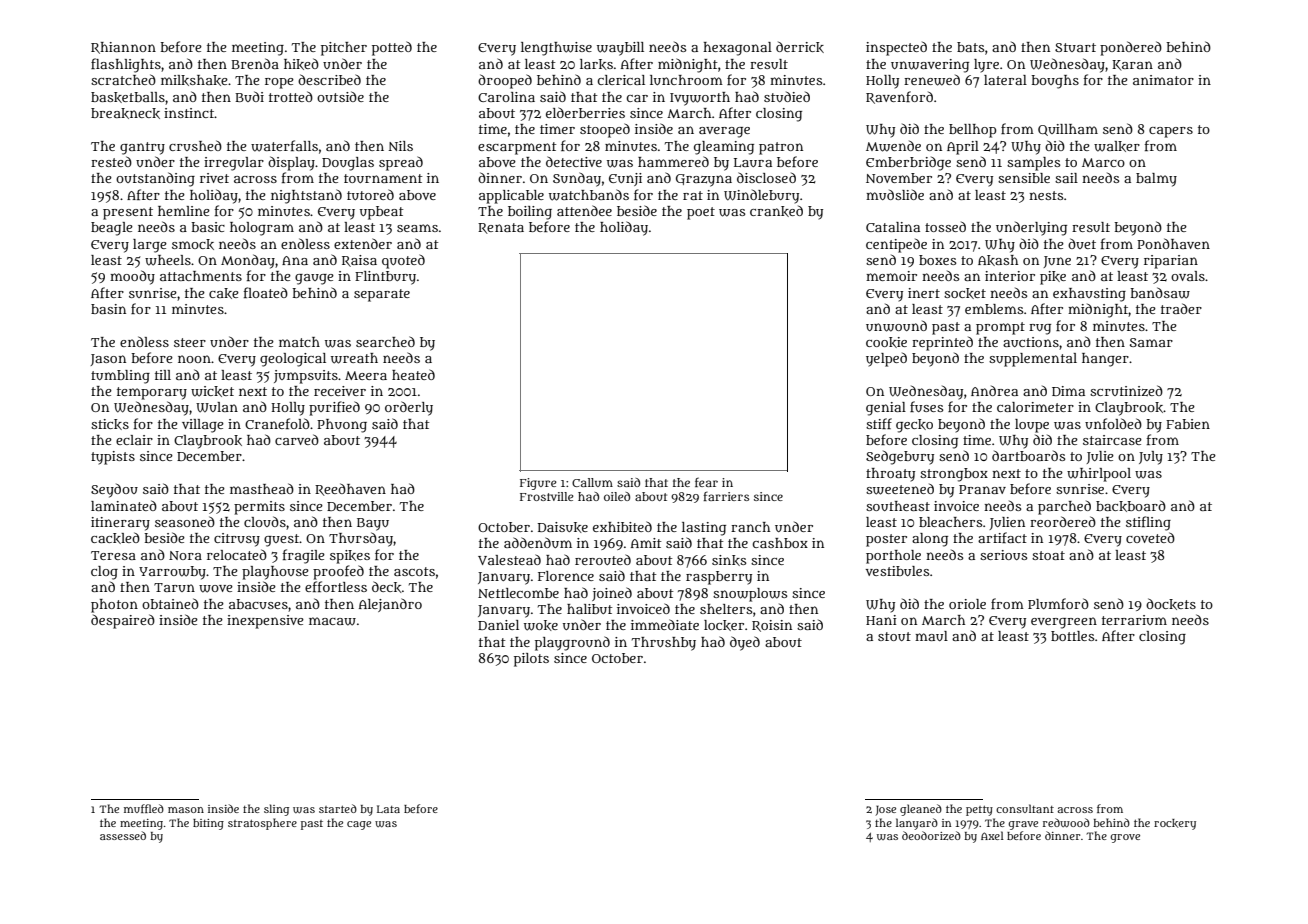 The height and width of the screenshot is (924, 1308). I want to click on inexpensive, so click(265, 622).
